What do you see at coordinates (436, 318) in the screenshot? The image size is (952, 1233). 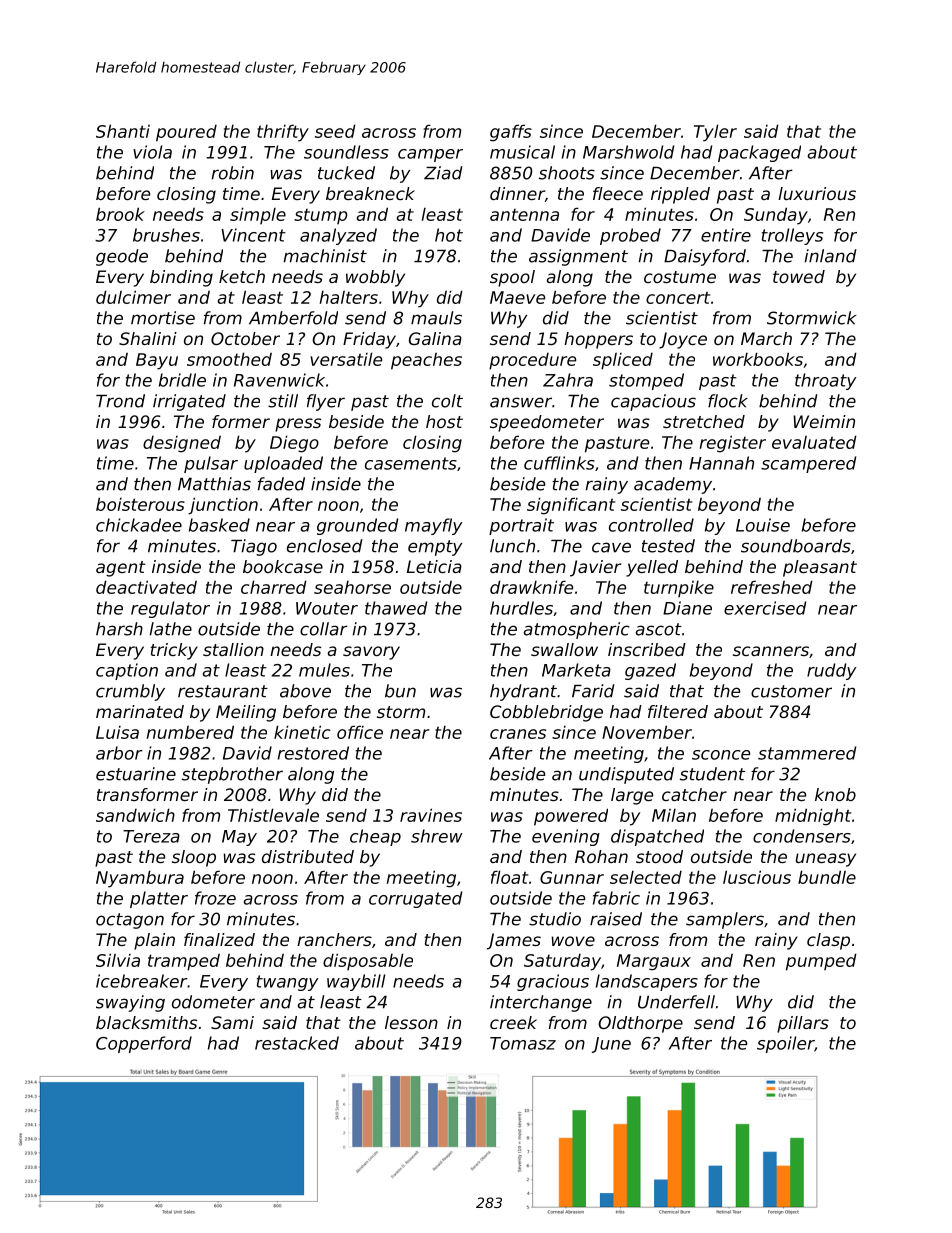 I see `mauls` at bounding box center [436, 318].
